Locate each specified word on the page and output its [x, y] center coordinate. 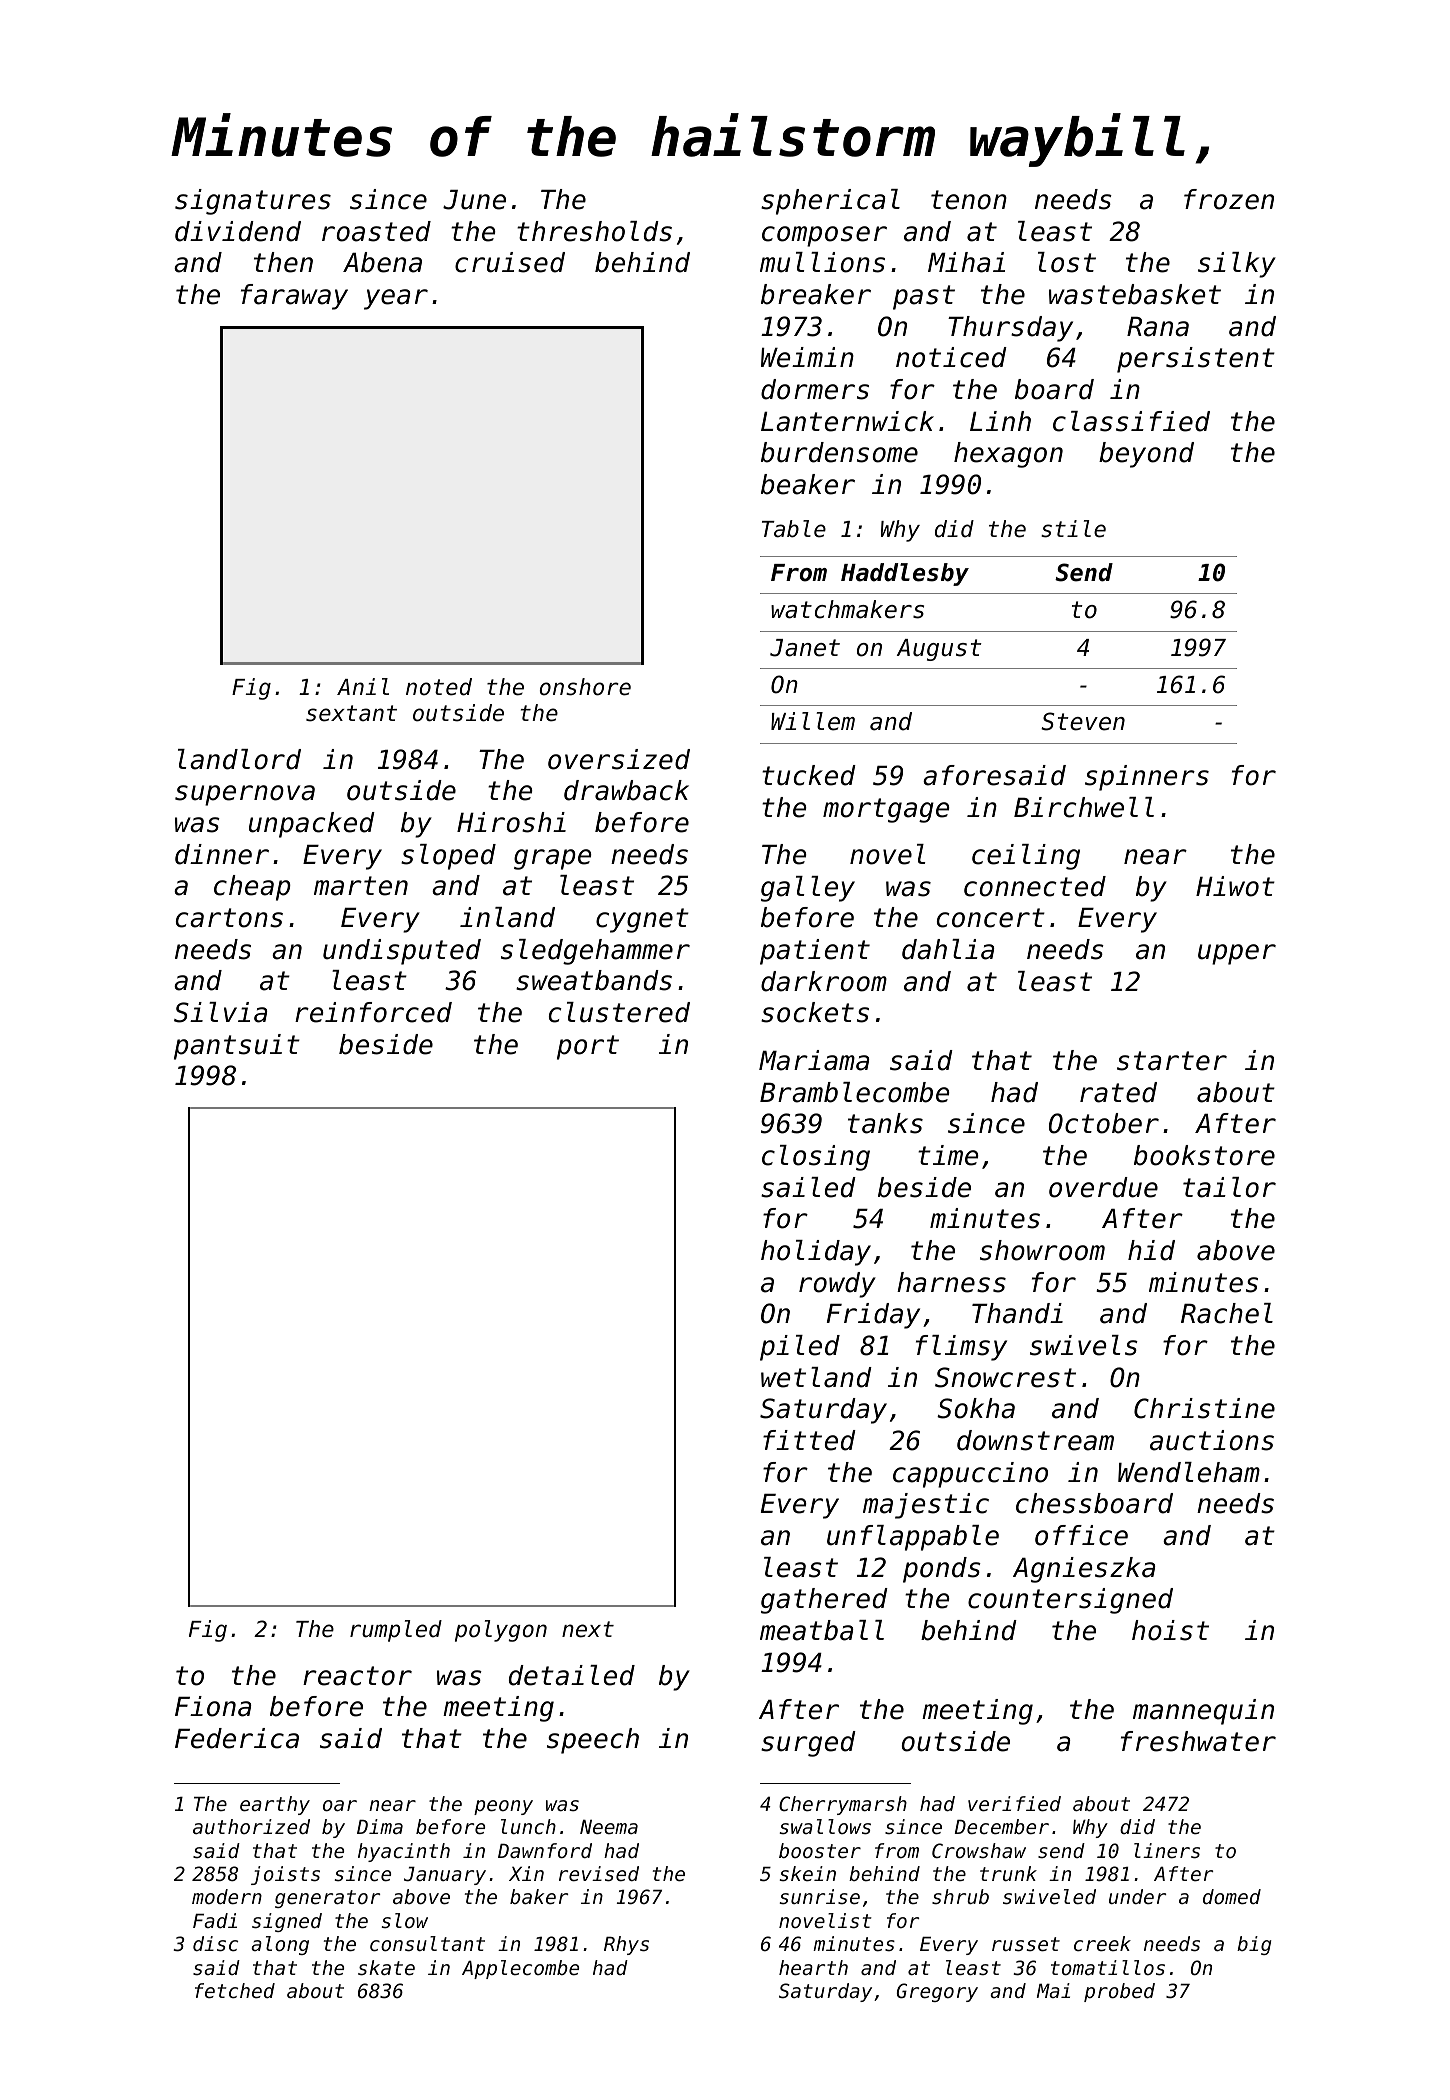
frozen [1229, 199]
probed [1119, 1992]
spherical [830, 202]
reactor [357, 1676]
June [474, 200]
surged [808, 1744]
